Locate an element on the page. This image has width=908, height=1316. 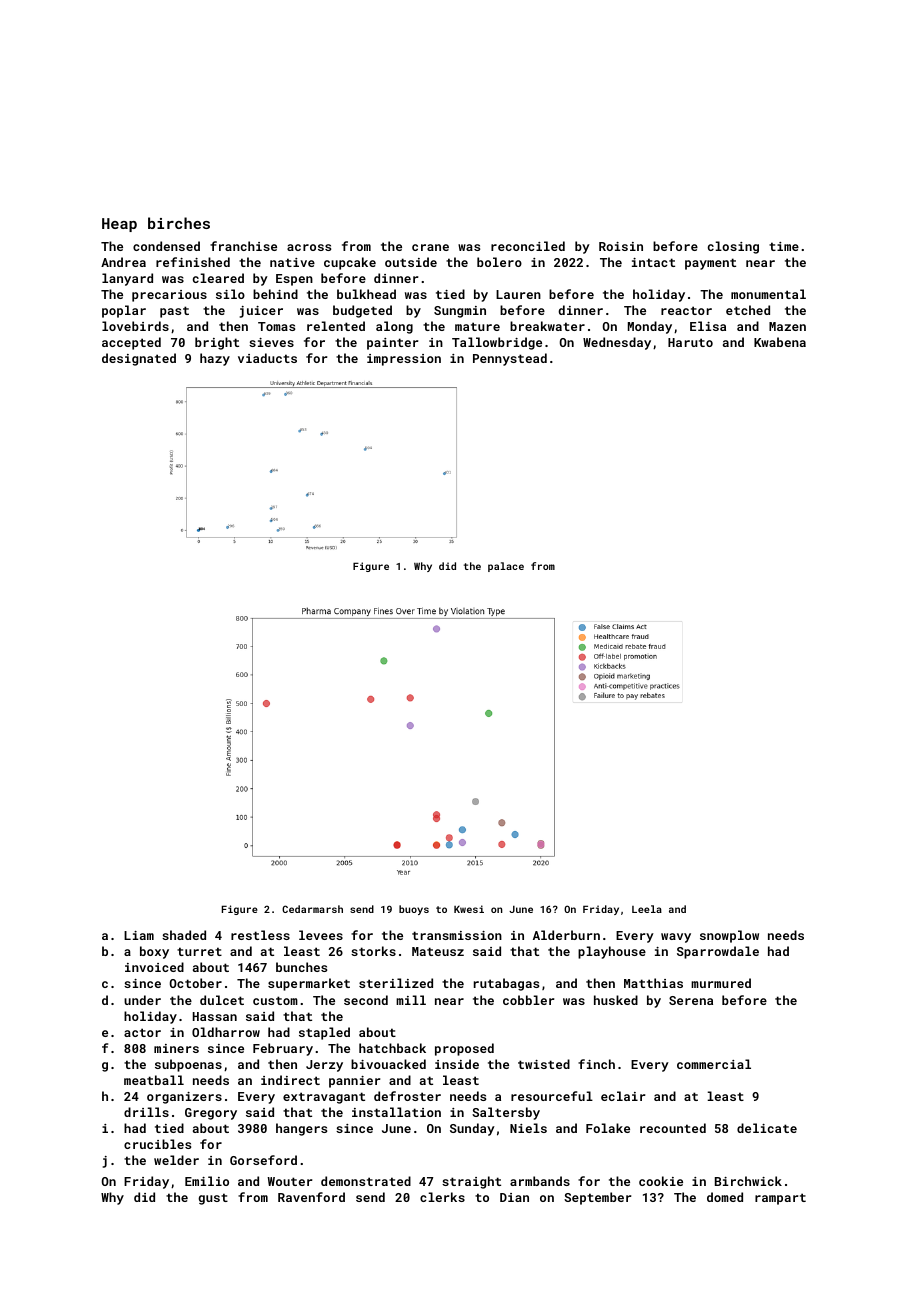
Ravenford is located at coordinates (311, 1197).
